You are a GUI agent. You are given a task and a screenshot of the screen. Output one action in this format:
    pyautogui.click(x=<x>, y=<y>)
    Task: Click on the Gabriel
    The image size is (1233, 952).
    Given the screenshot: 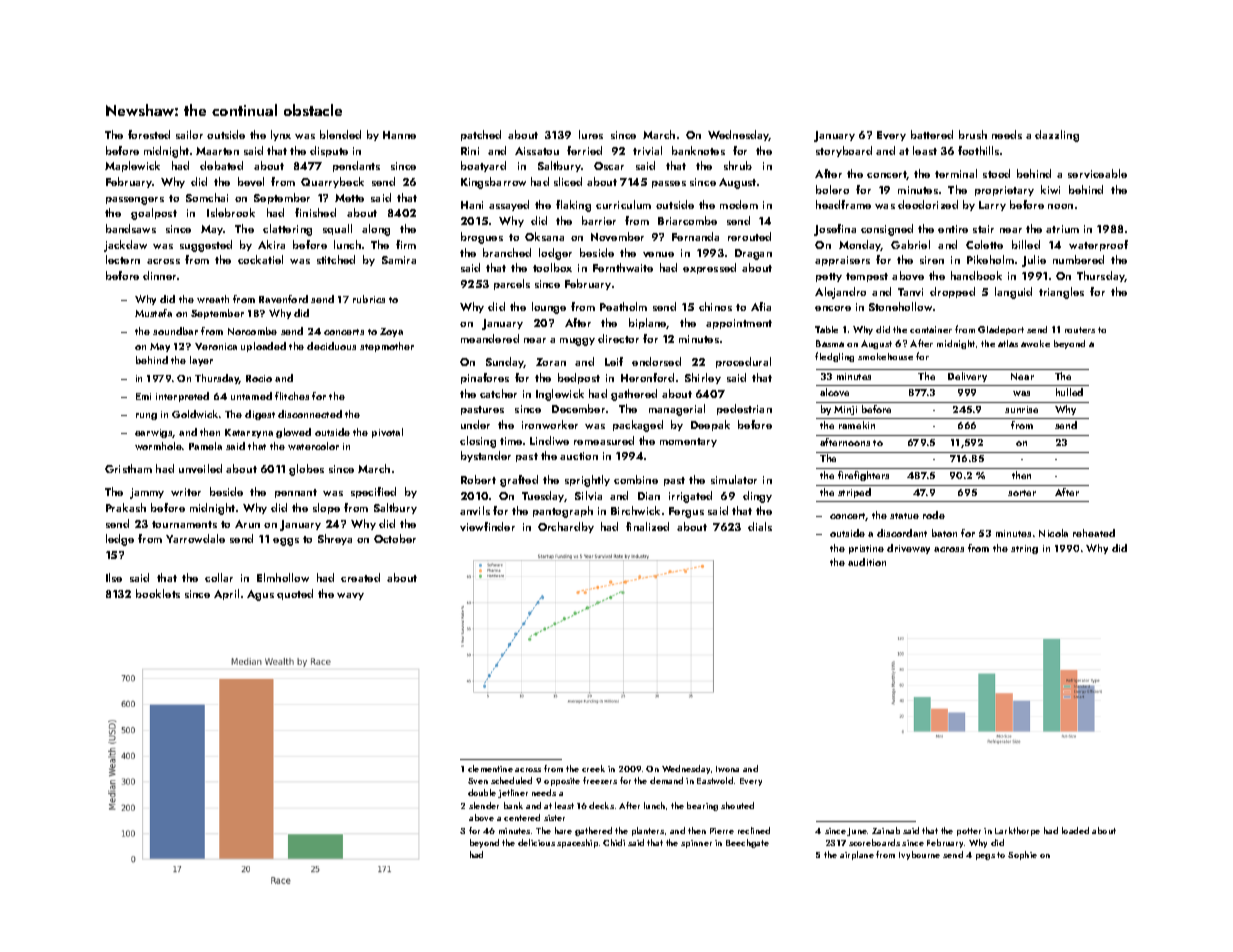 What is the action you would take?
    pyautogui.click(x=910, y=244)
